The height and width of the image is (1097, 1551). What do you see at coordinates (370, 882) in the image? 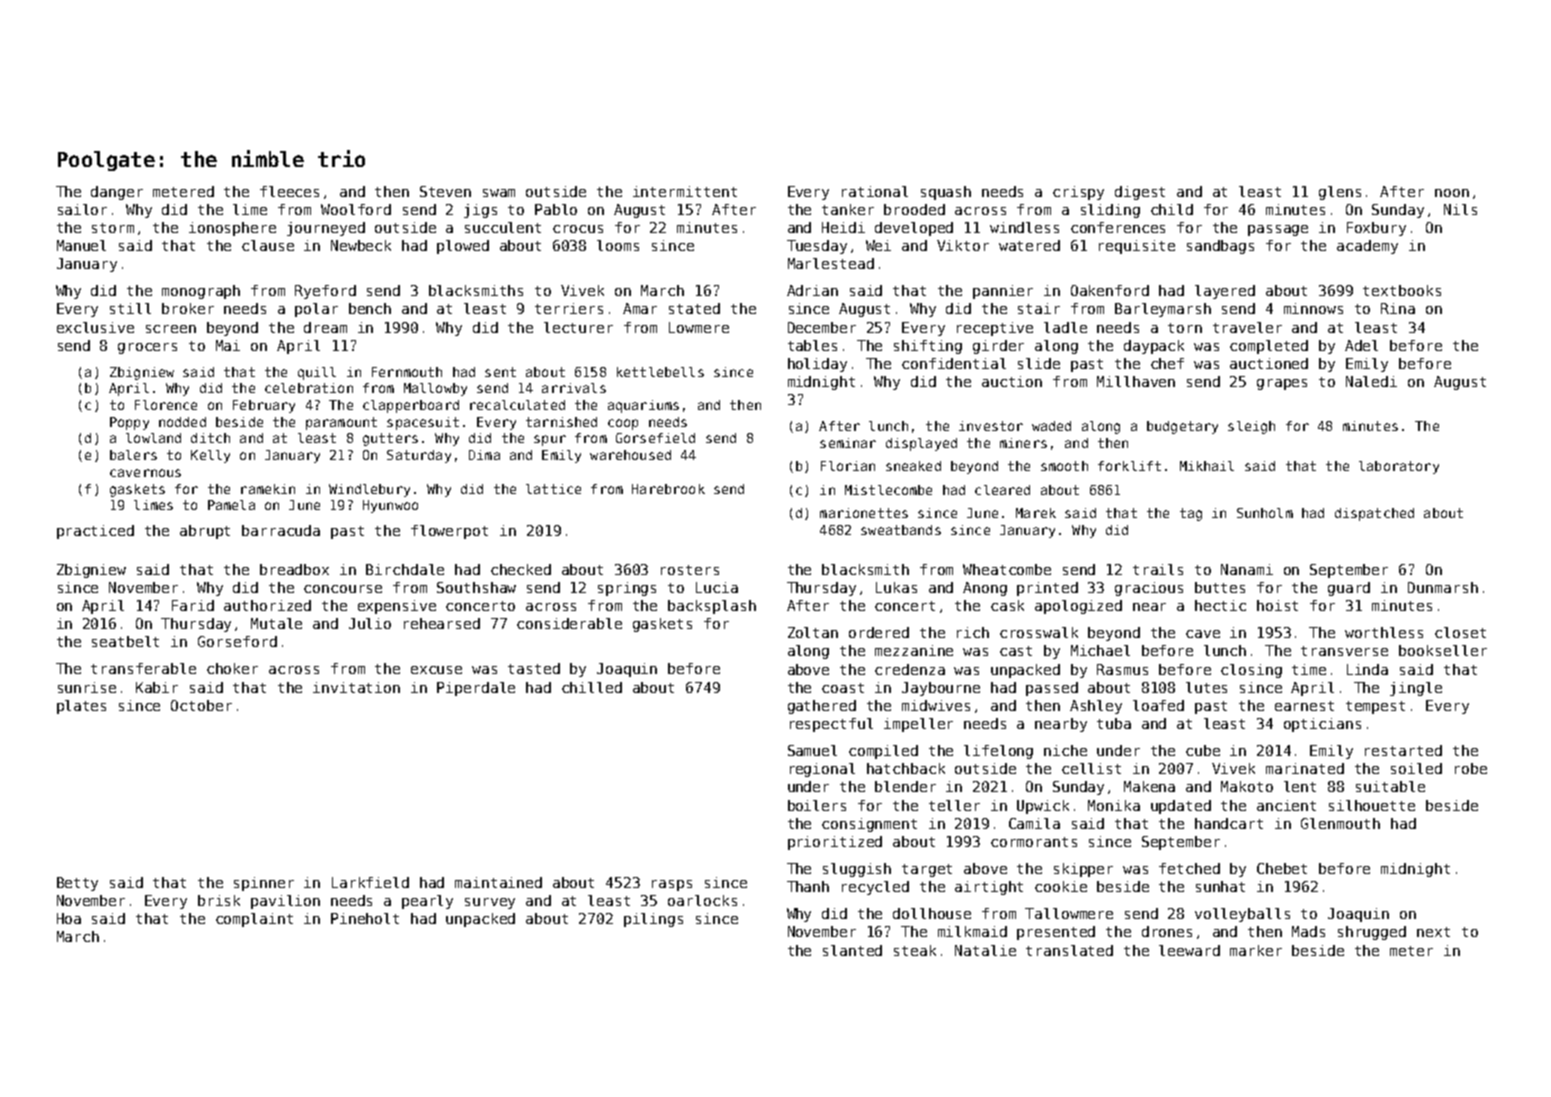
I see `Larkfield` at bounding box center [370, 882].
